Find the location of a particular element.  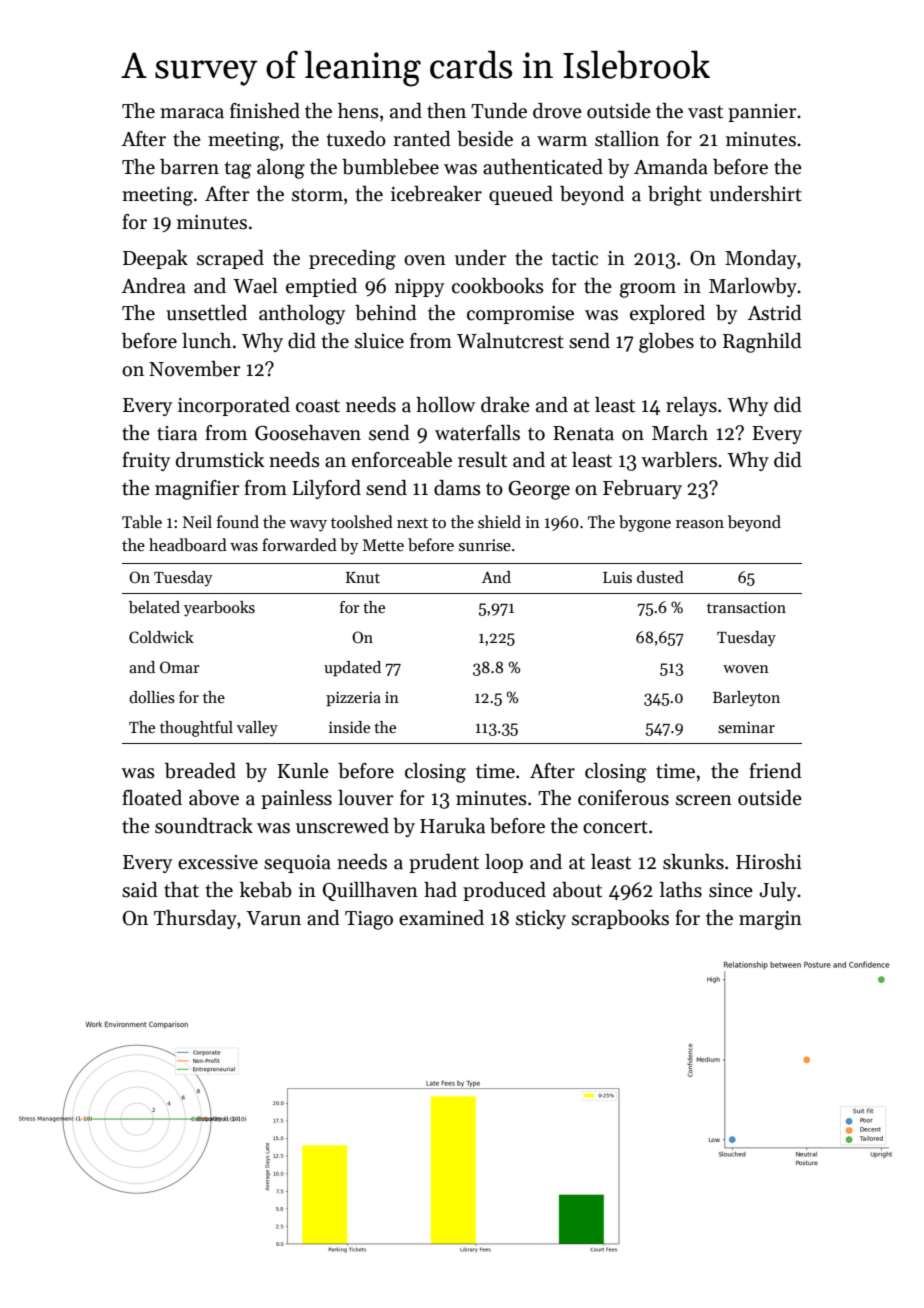

queued is located at coordinates (521, 195).
